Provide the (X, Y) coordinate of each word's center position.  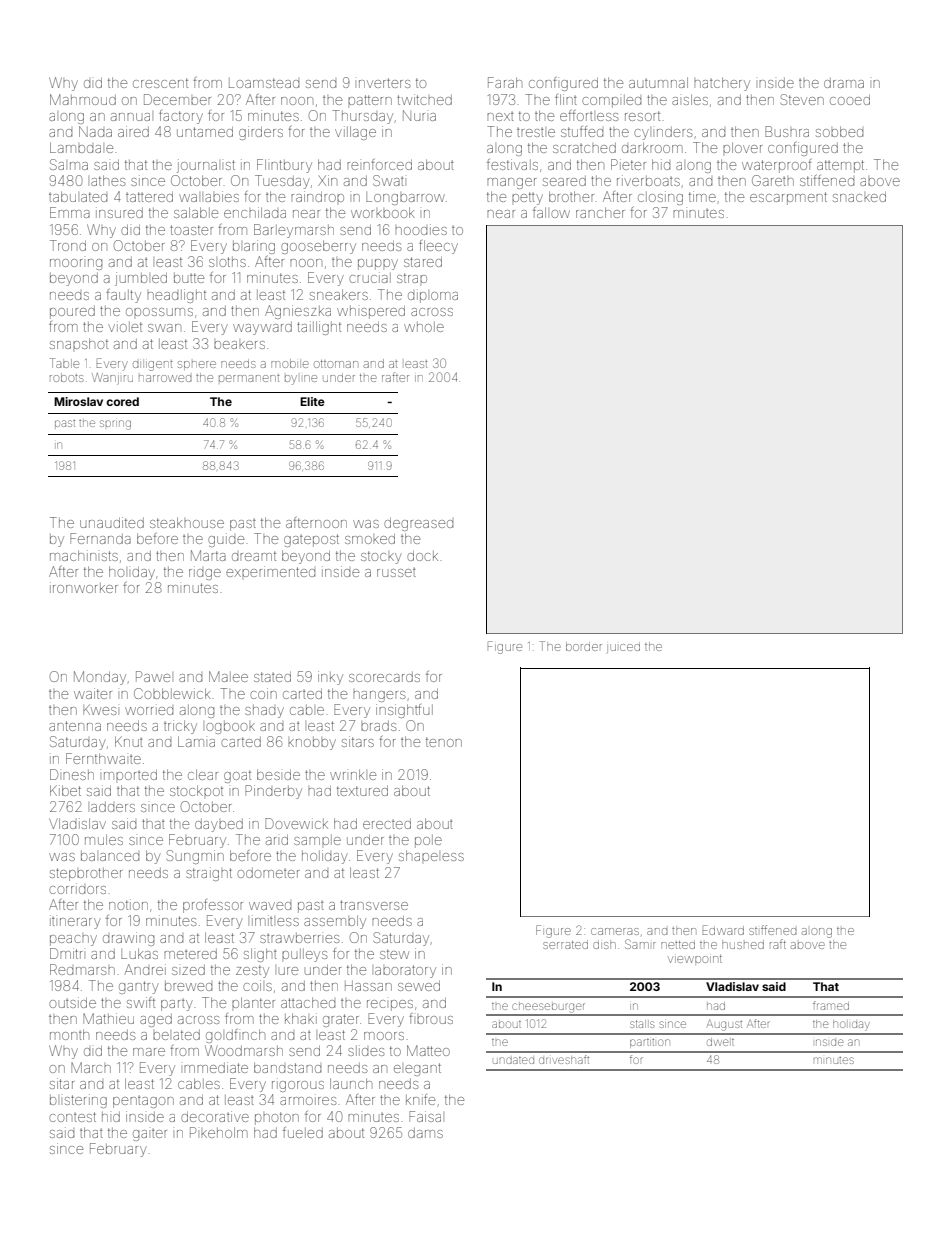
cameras (615, 931)
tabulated (78, 196)
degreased (418, 524)
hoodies (421, 229)
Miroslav (78, 401)
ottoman (336, 364)
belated (176, 1035)
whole (424, 327)
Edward (723, 930)
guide (226, 540)
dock (422, 556)
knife (420, 1099)
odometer (268, 873)
